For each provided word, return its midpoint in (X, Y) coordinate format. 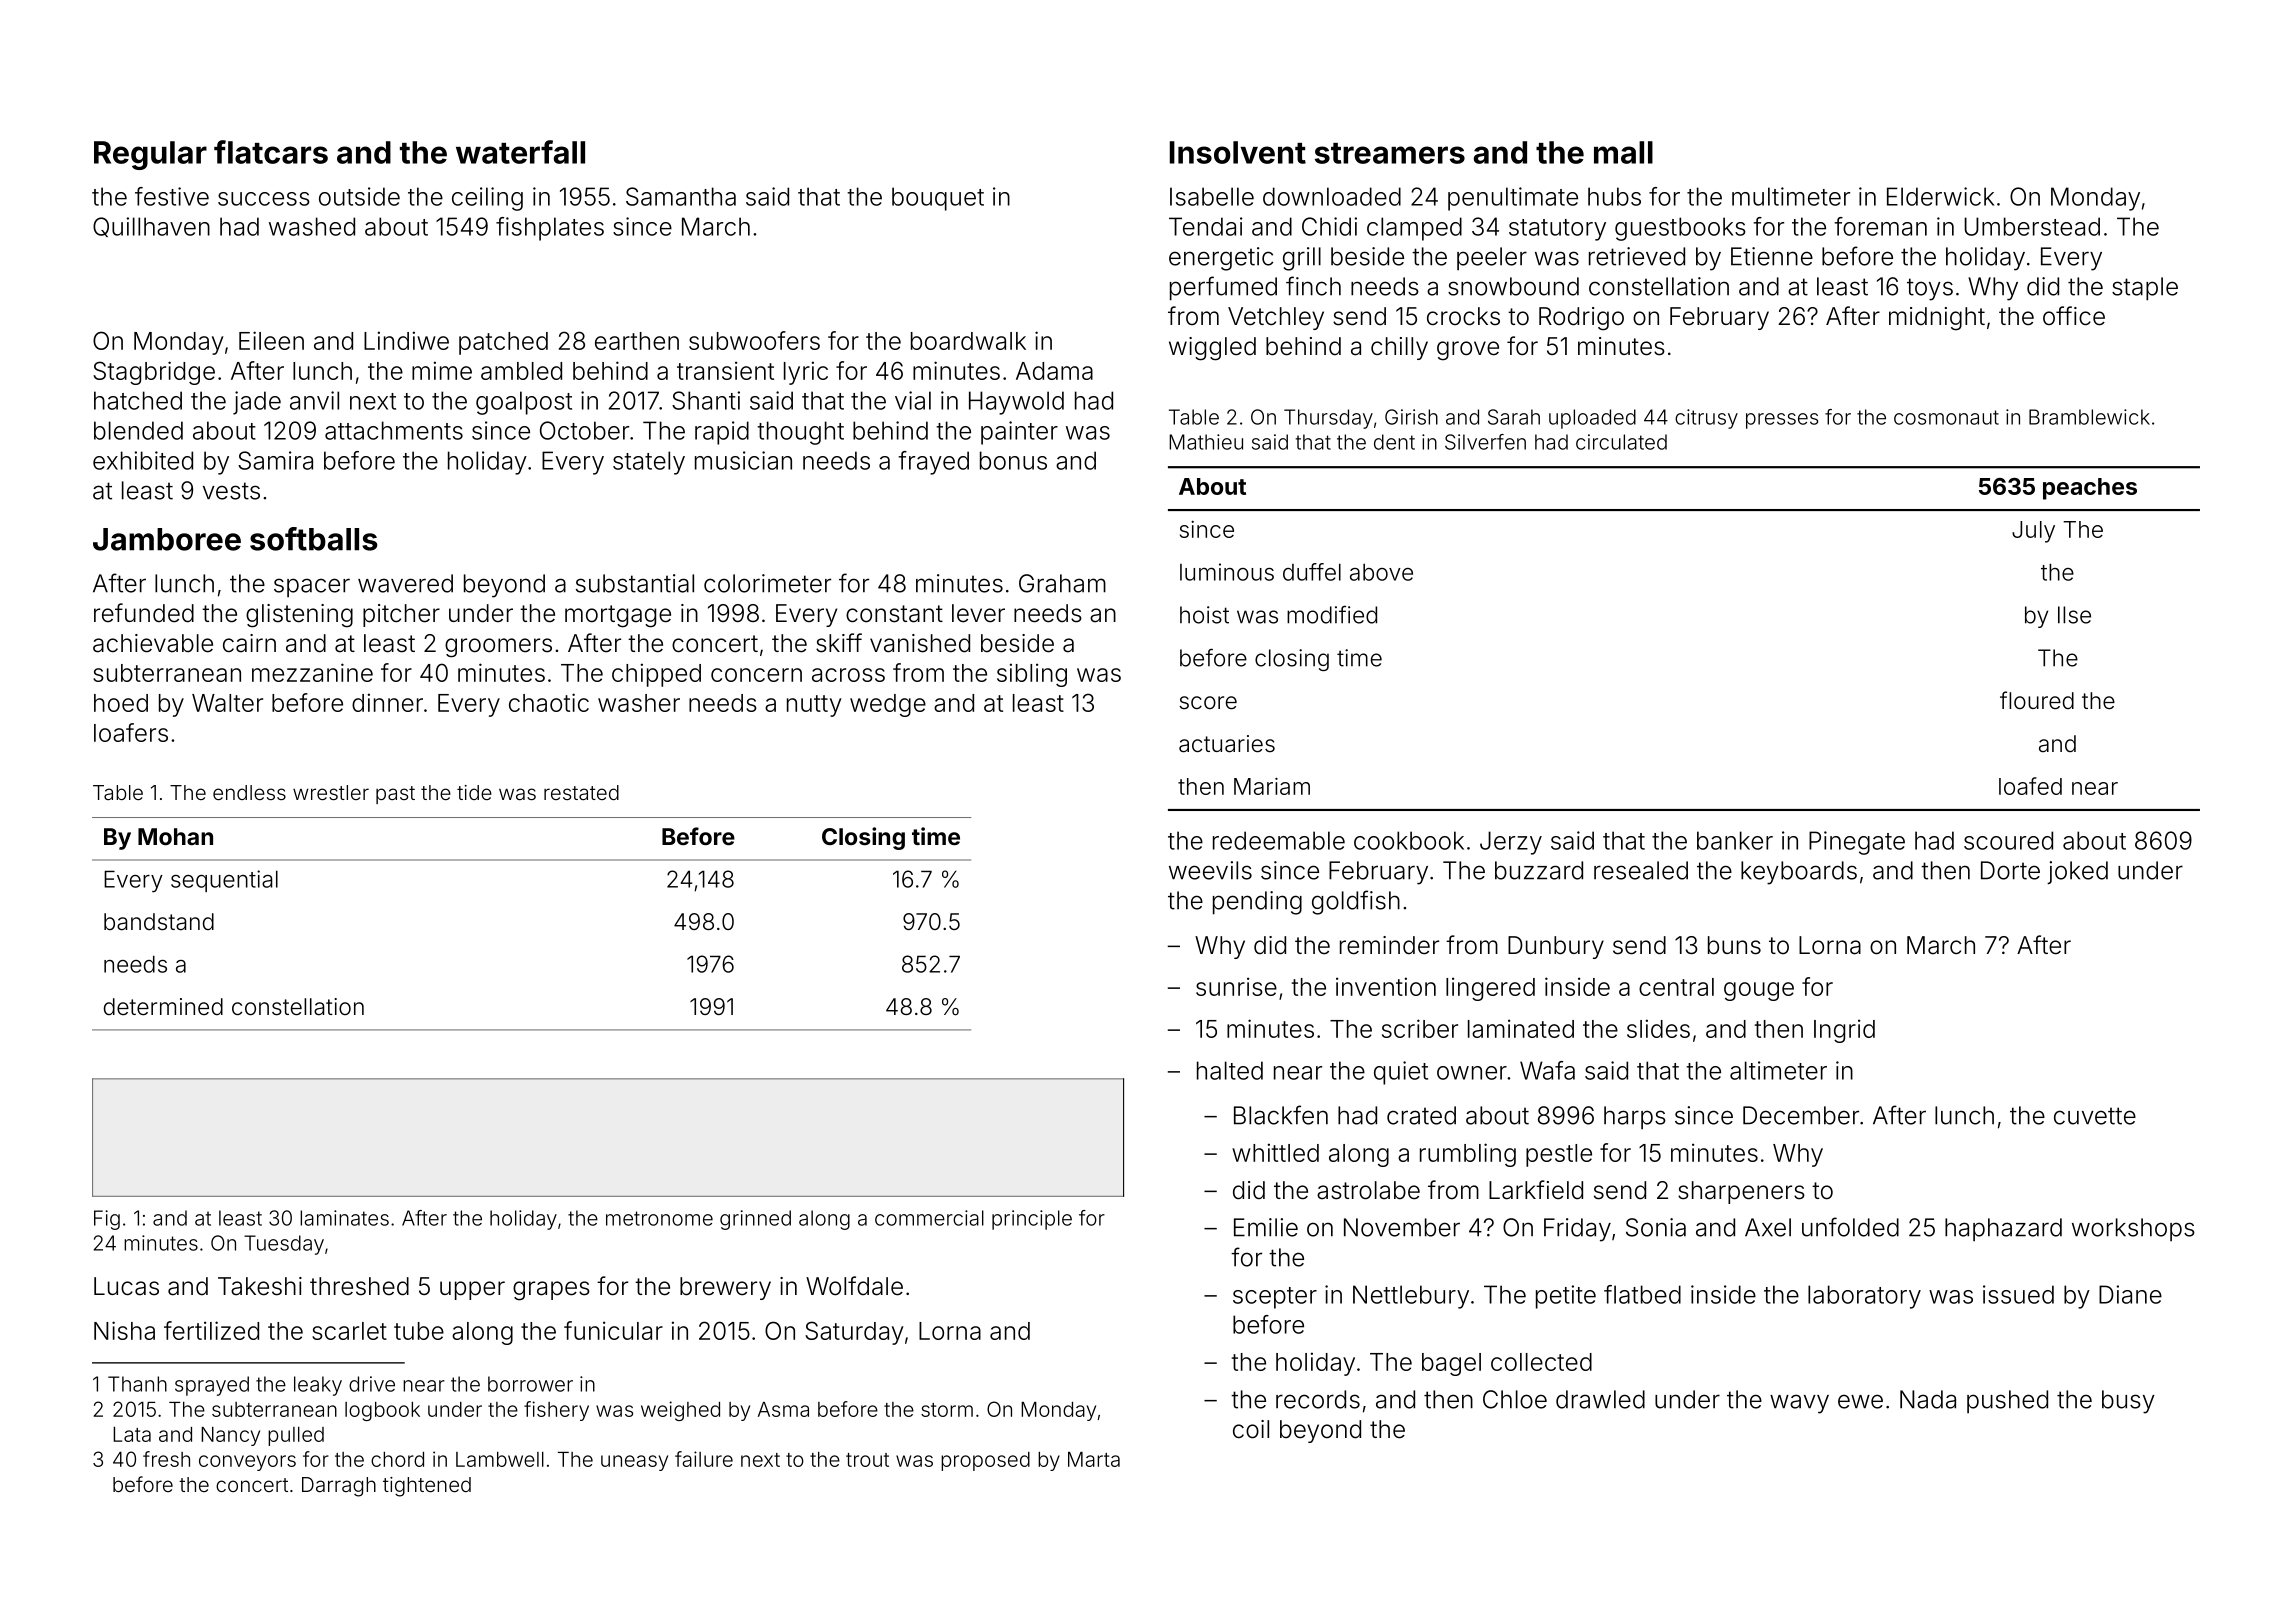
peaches (2090, 489)
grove (1468, 351)
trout (867, 1460)
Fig (107, 1220)
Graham (1062, 583)
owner (1472, 1073)
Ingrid (1844, 1031)
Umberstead (2032, 226)
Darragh (339, 1487)
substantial (635, 583)
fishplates (550, 229)
